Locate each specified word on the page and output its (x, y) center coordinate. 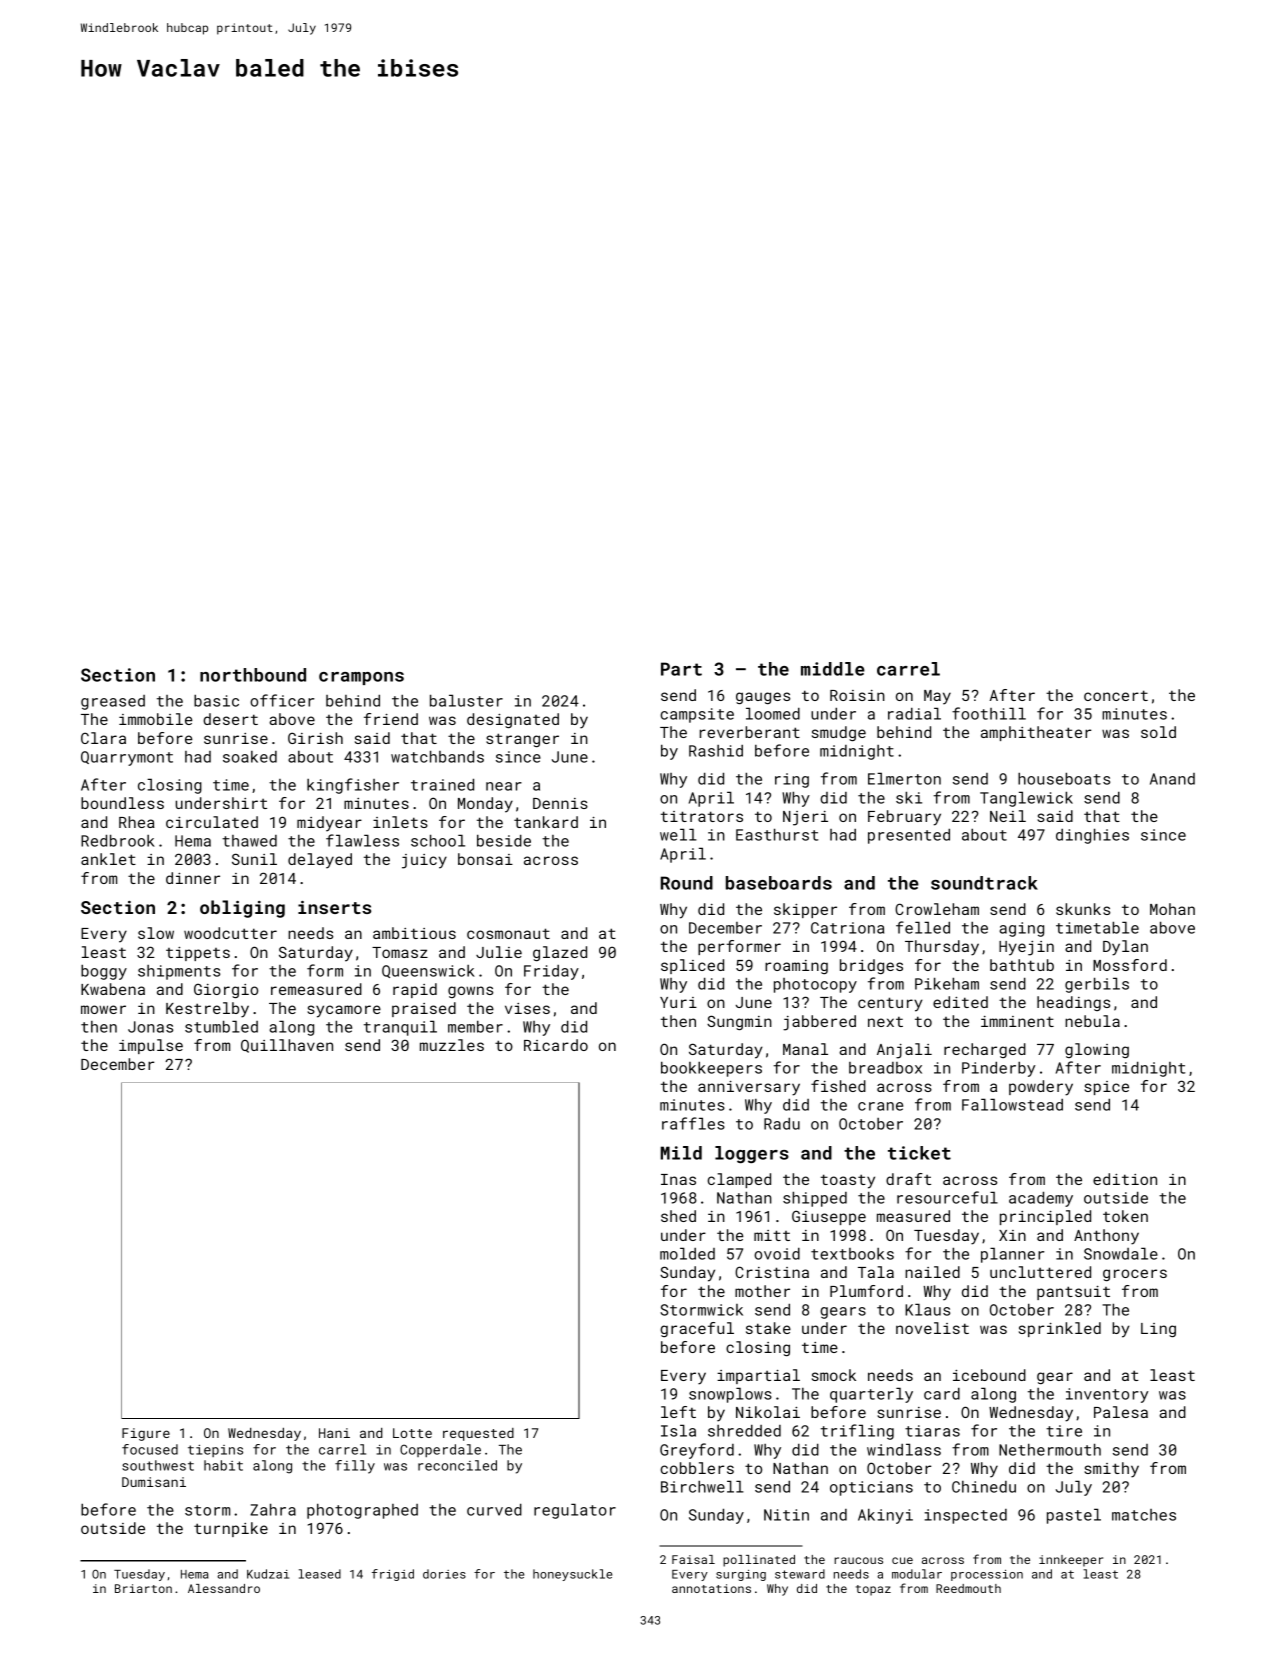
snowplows (730, 1395)
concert (1116, 695)
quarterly (871, 1395)
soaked (250, 757)
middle (833, 669)
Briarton (143, 1588)
